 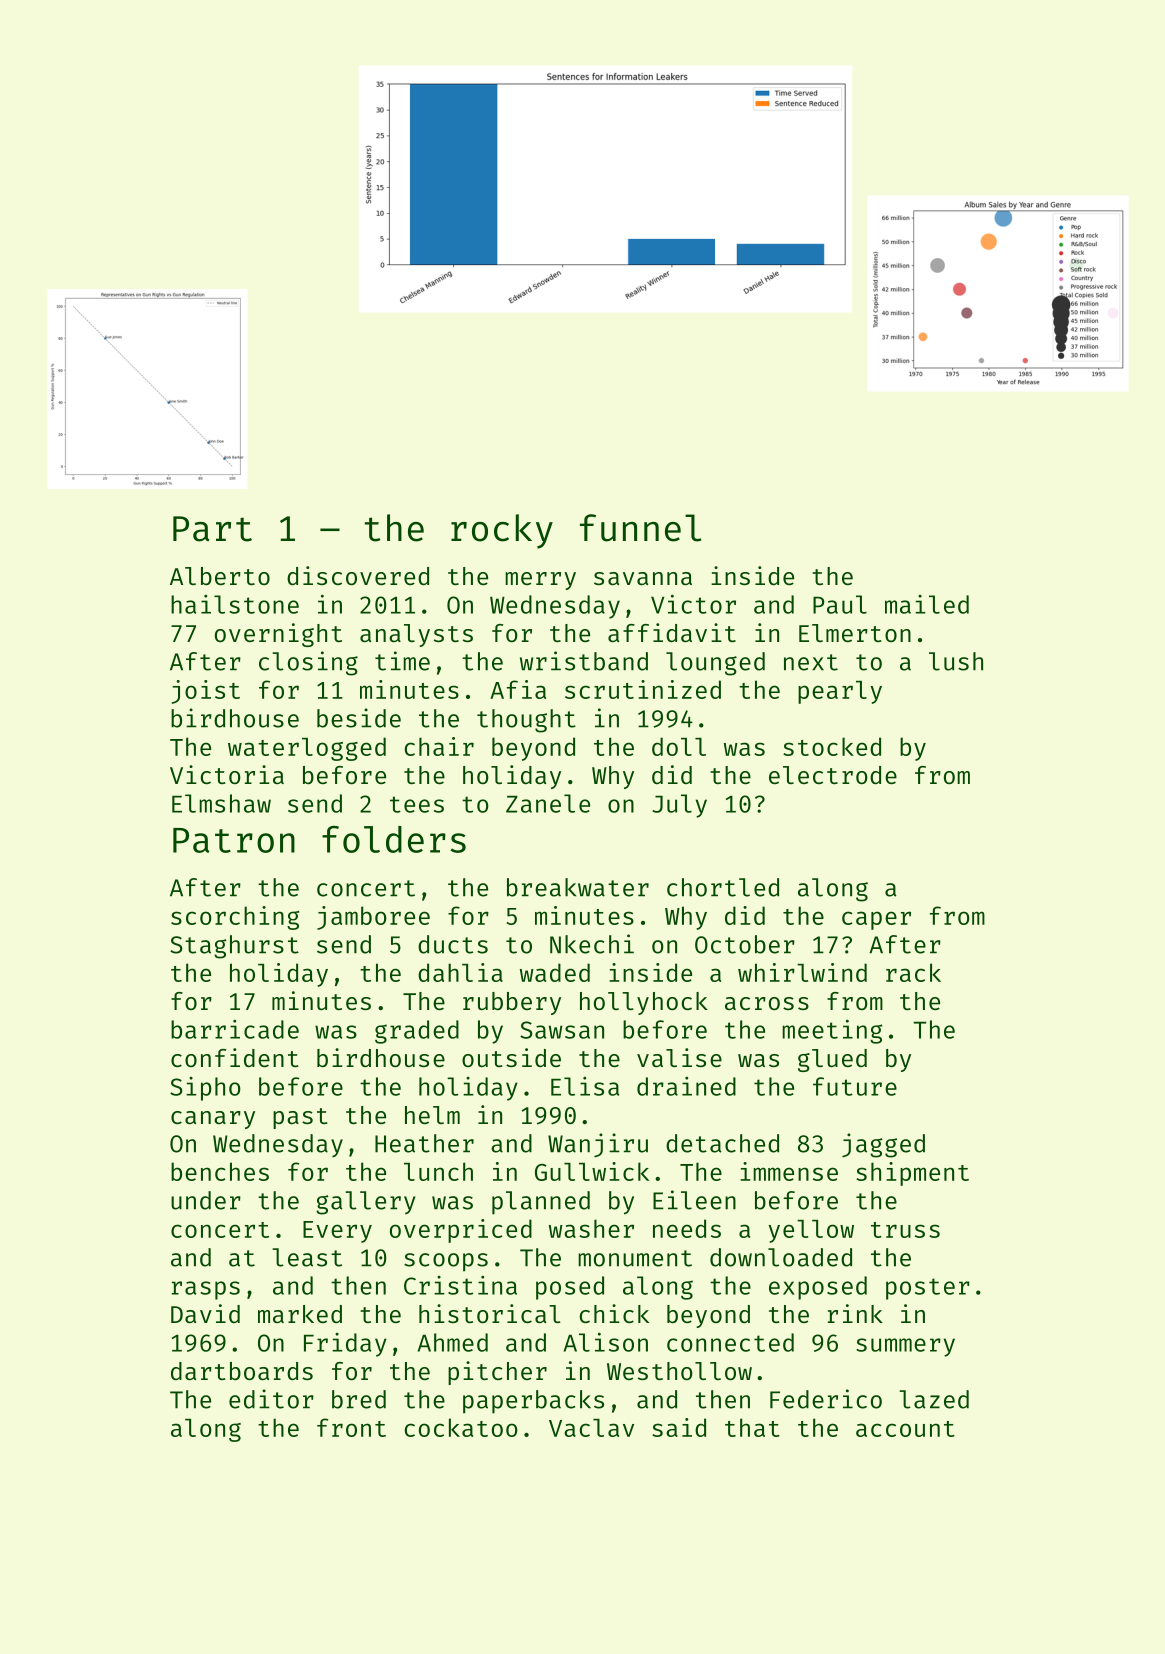 What do you see at coordinates (752, 1427) in the image?
I see `that` at bounding box center [752, 1427].
